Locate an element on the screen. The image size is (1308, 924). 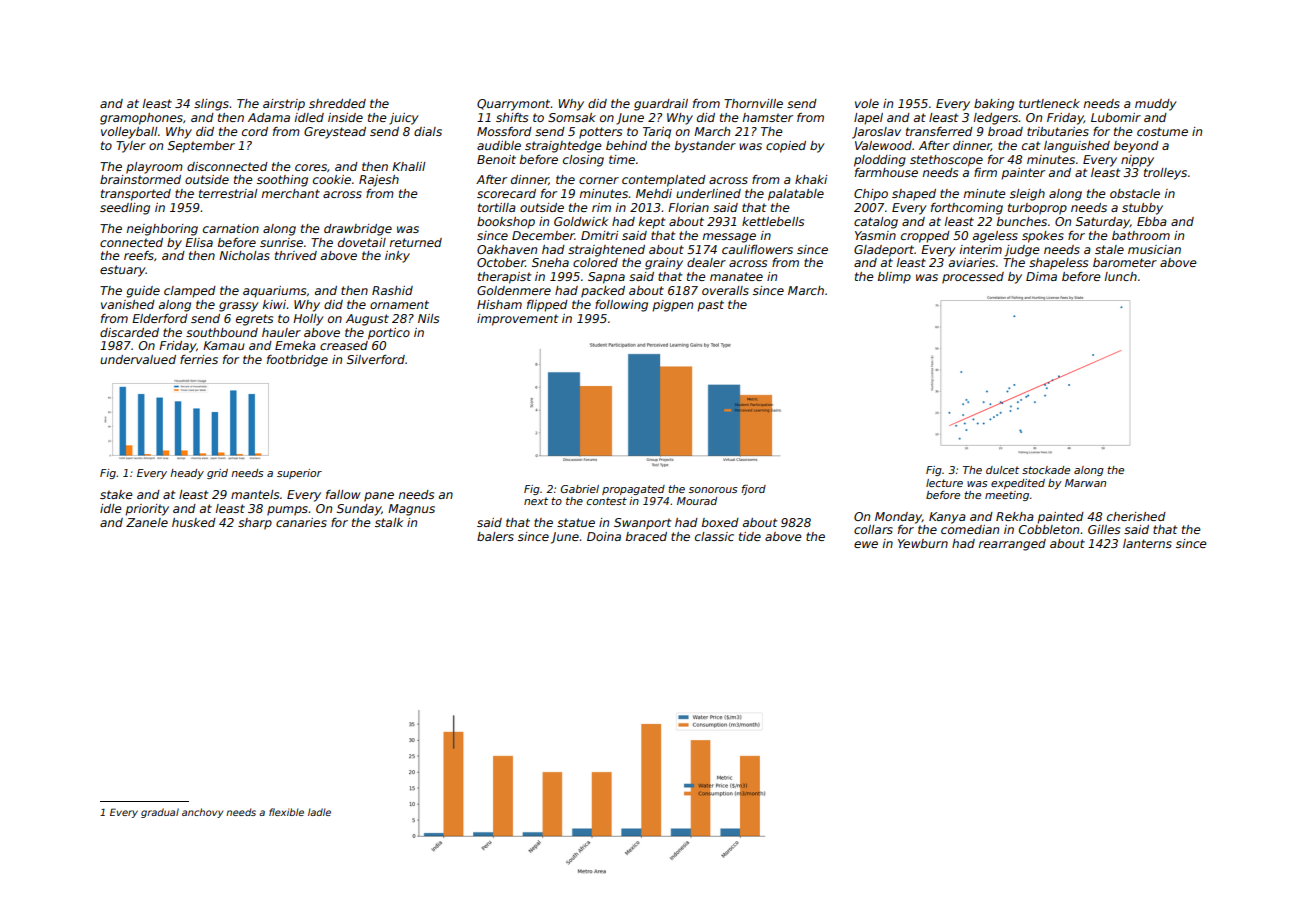
seedling is located at coordinates (125, 209).
